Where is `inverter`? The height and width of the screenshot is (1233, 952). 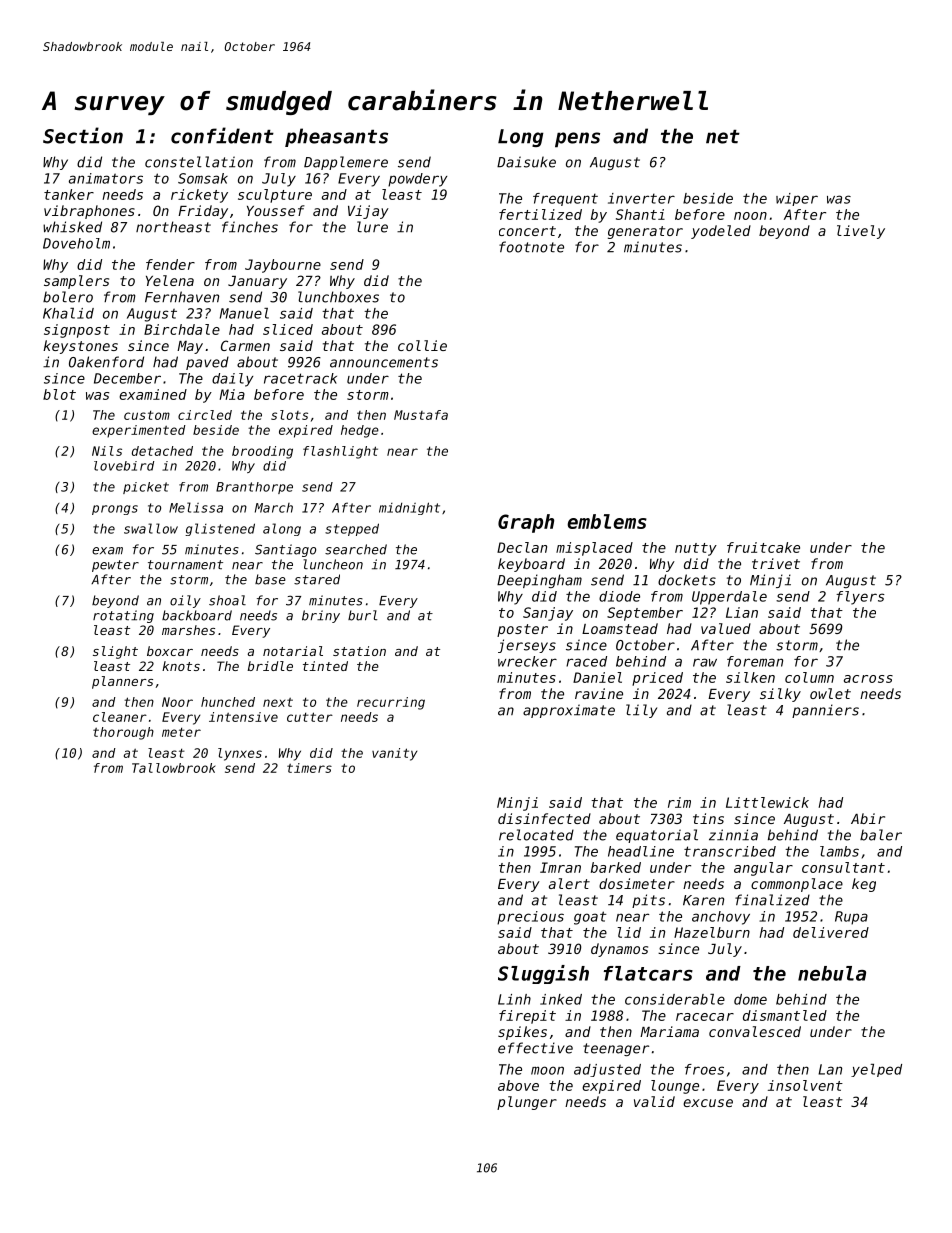
inverter is located at coordinates (641, 198).
